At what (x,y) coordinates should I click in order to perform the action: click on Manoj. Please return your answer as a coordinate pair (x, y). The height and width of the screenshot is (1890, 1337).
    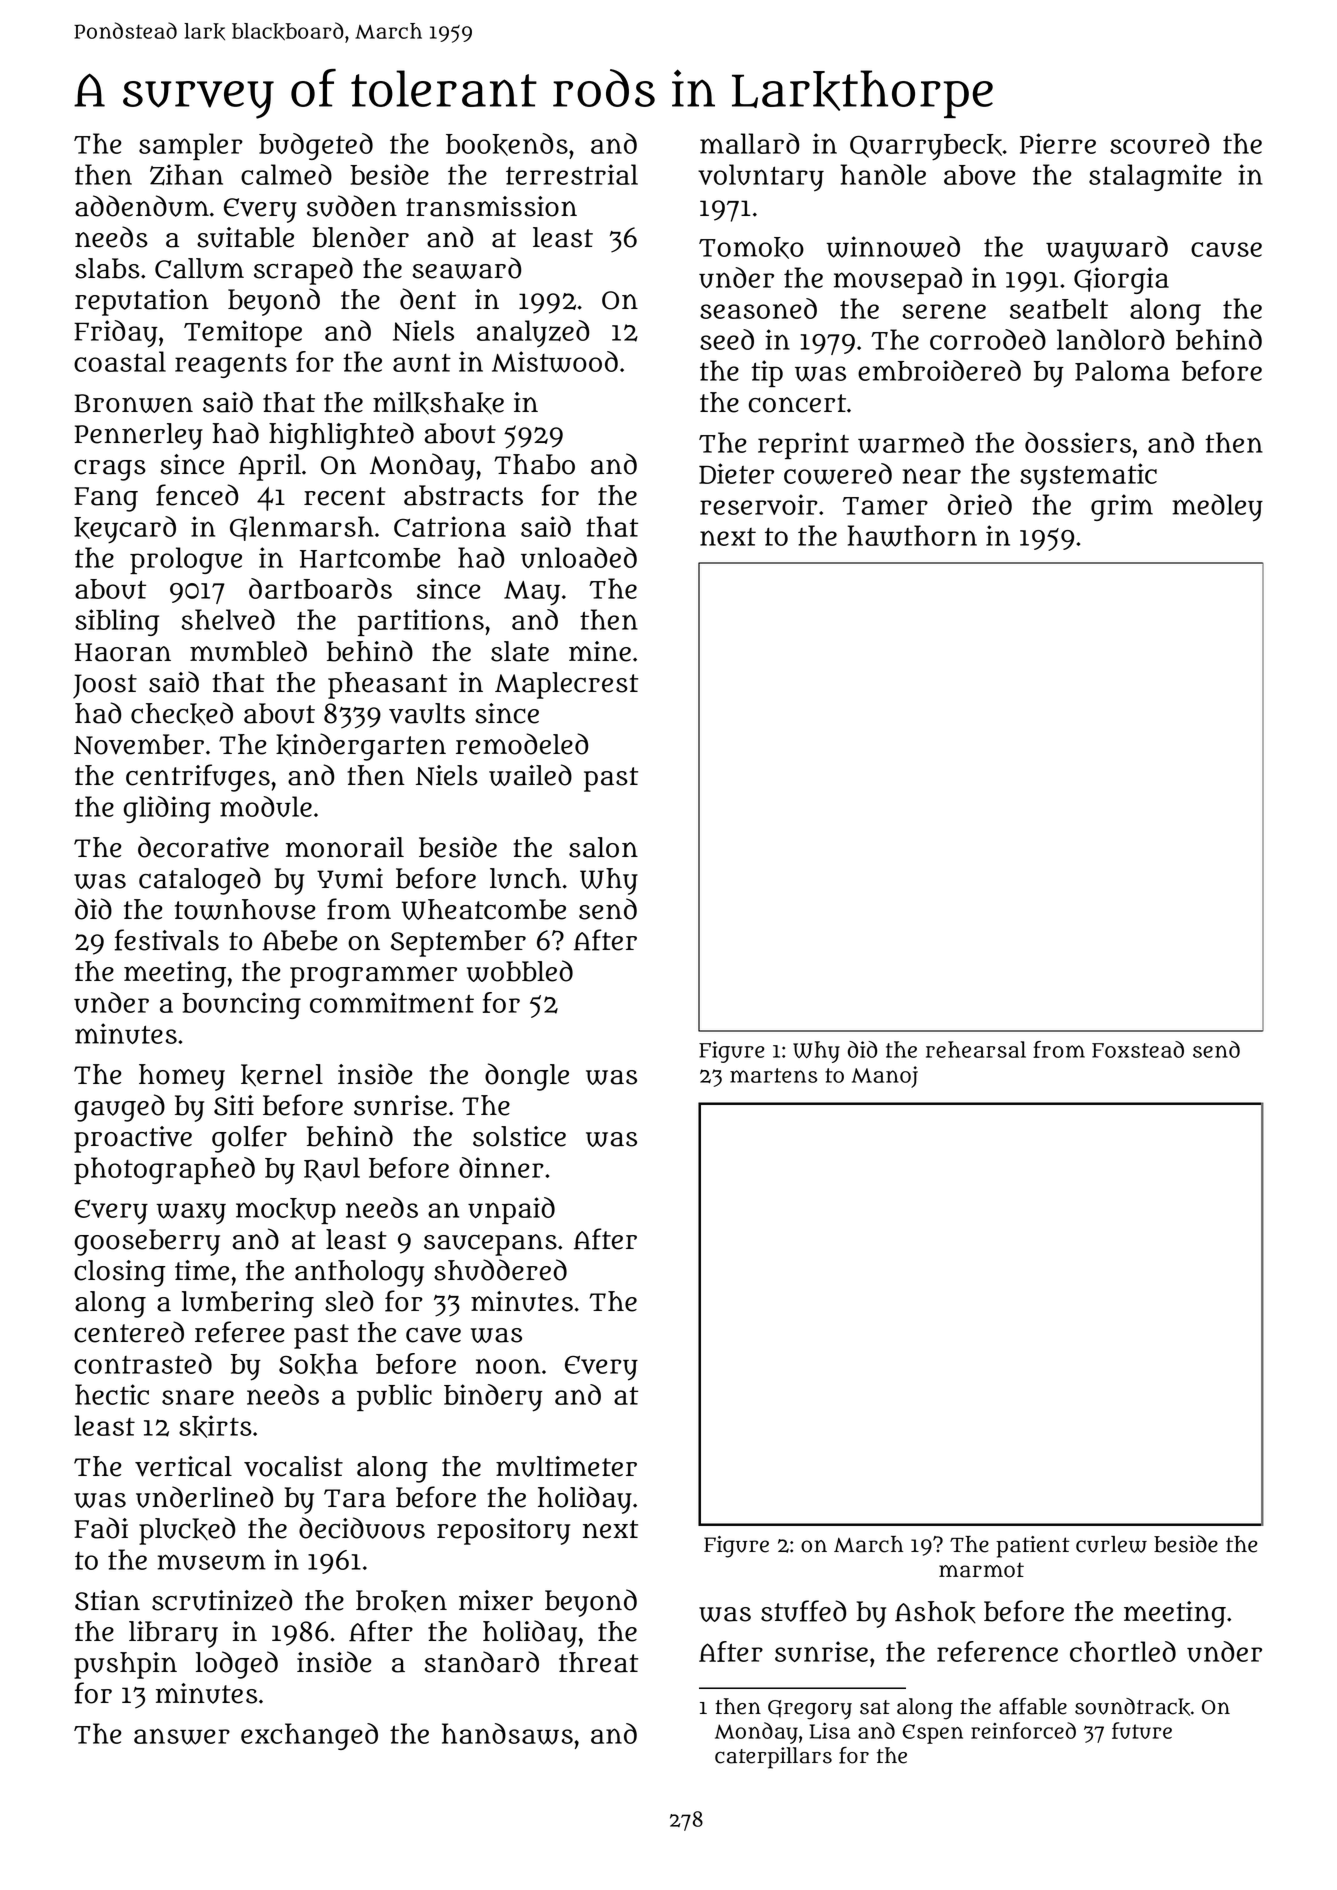
    Looking at the image, I should click on (885, 1077).
